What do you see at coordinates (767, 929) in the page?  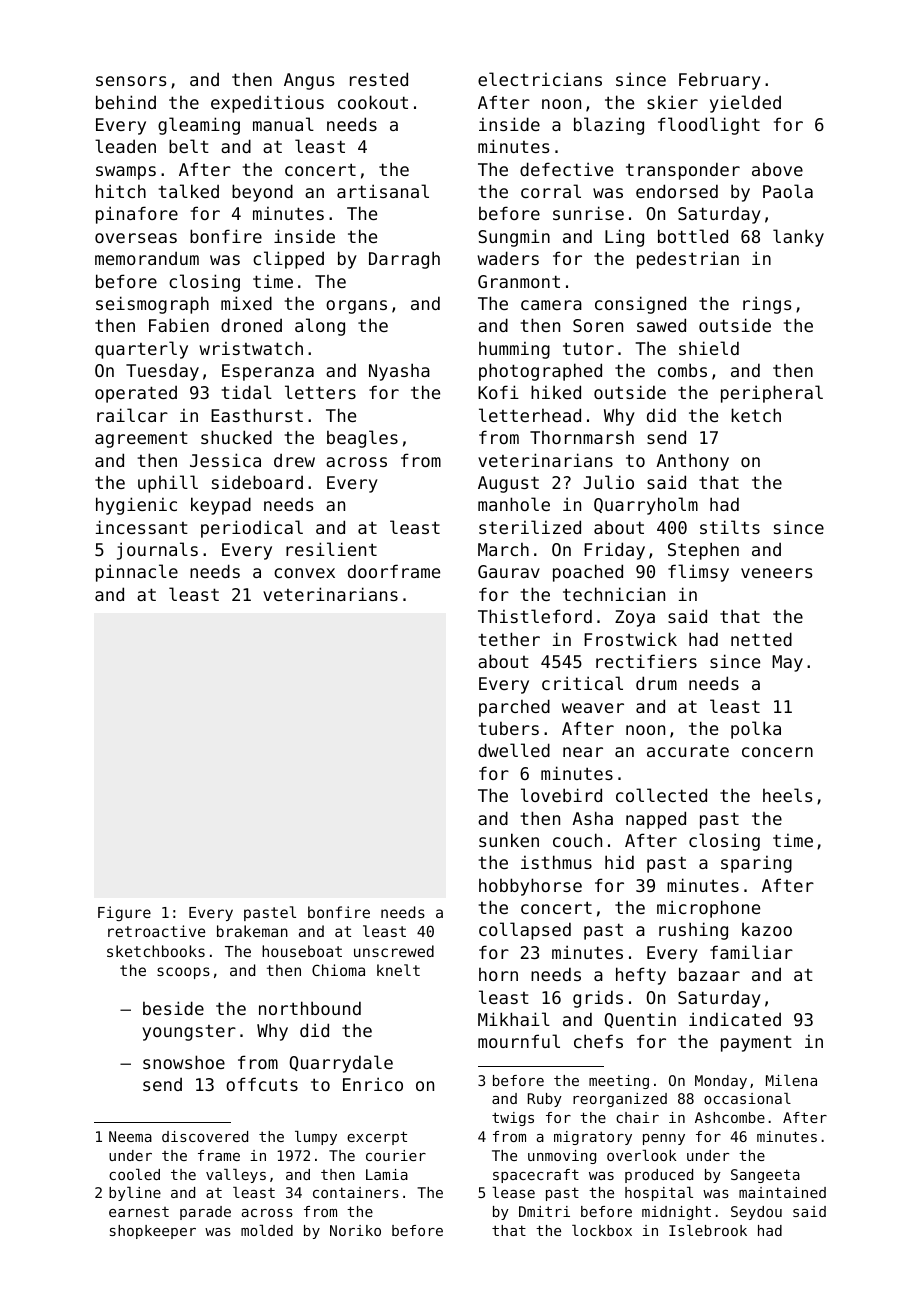 I see `kazoo` at bounding box center [767, 929].
